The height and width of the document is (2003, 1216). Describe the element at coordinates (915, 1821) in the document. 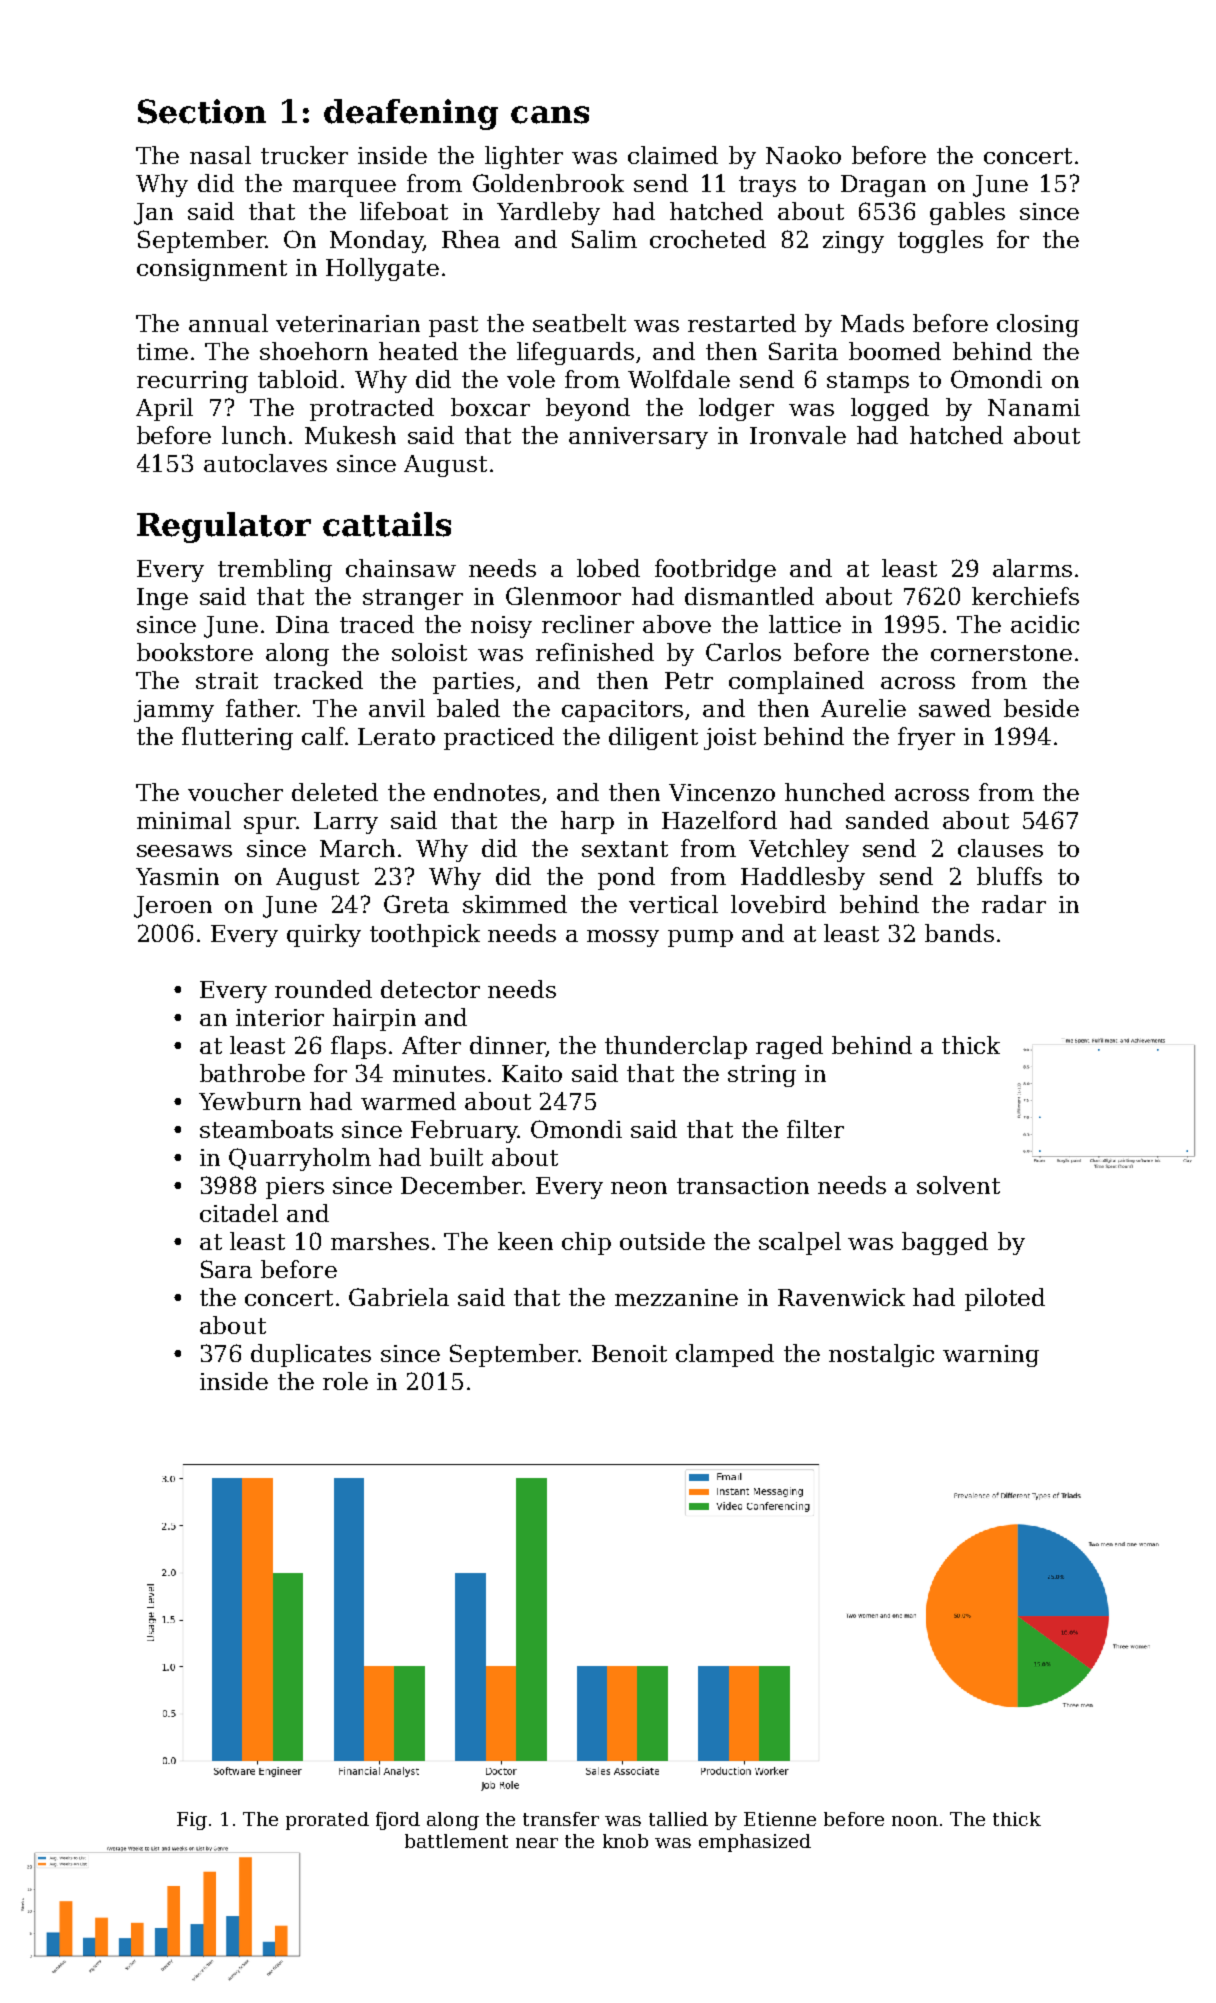

I see `noon` at that location.
